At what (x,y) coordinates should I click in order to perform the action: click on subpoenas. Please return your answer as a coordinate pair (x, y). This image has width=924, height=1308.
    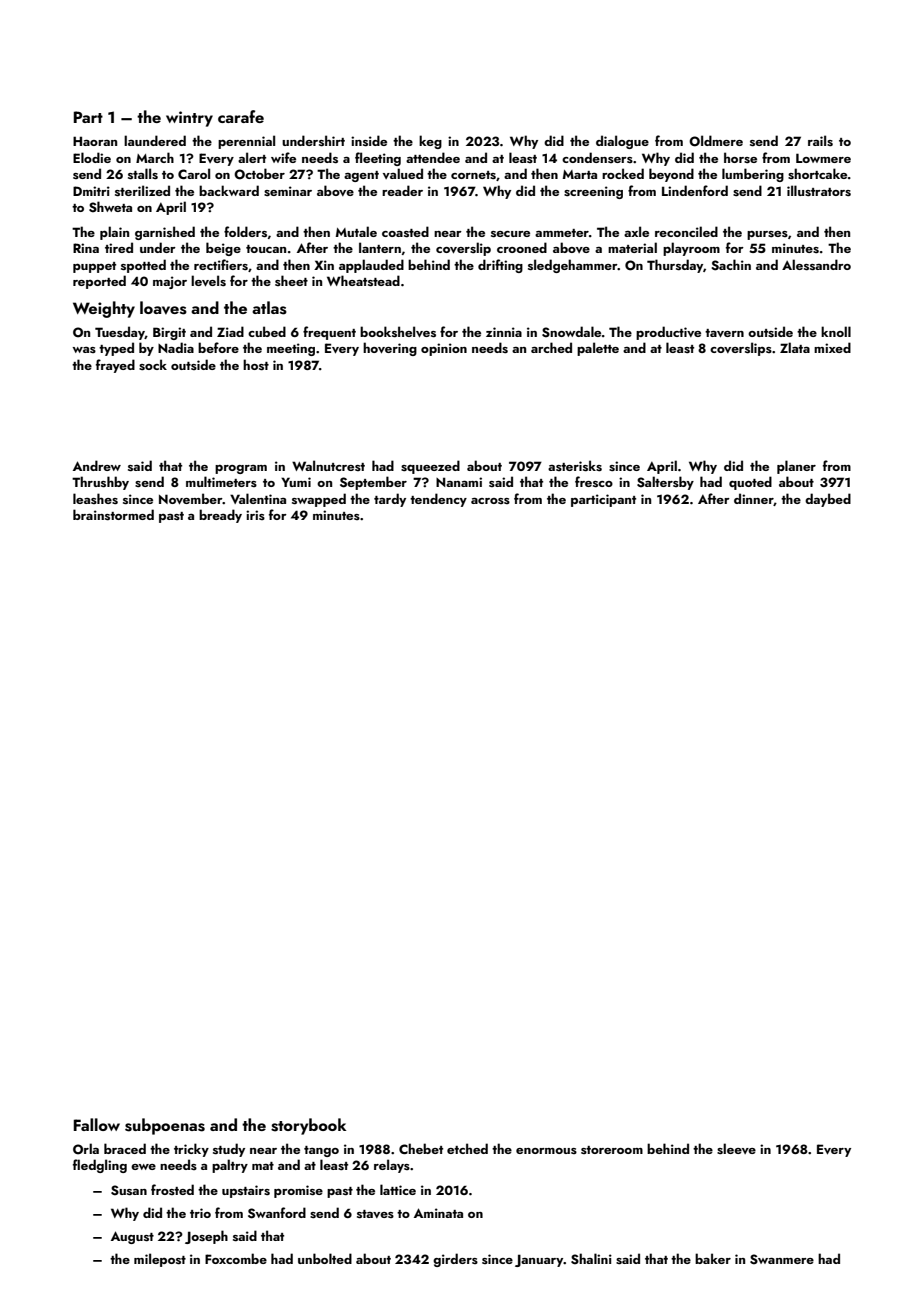
    Looking at the image, I should click on (165, 1126).
